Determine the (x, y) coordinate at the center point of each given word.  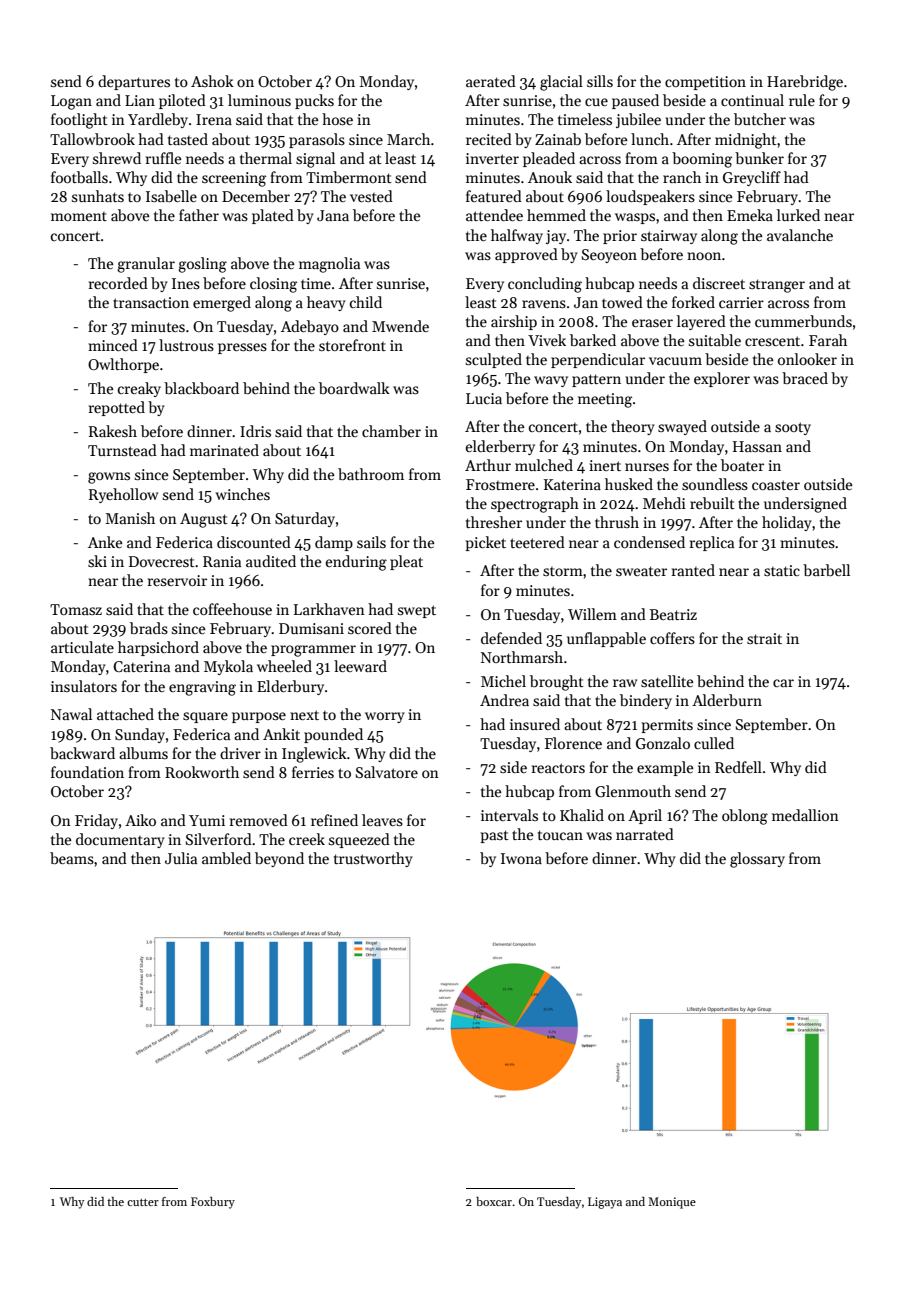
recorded (118, 283)
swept (417, 611)
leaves (382, 820)
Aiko (140, 820)
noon (704, 256)
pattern (596, 380)
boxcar (494, 1201)
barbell (826, 570)
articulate (82, 647)
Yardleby (158, 120)
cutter (143, 1202)
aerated (491, 81)
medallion (805, 815)
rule (802, 100)
